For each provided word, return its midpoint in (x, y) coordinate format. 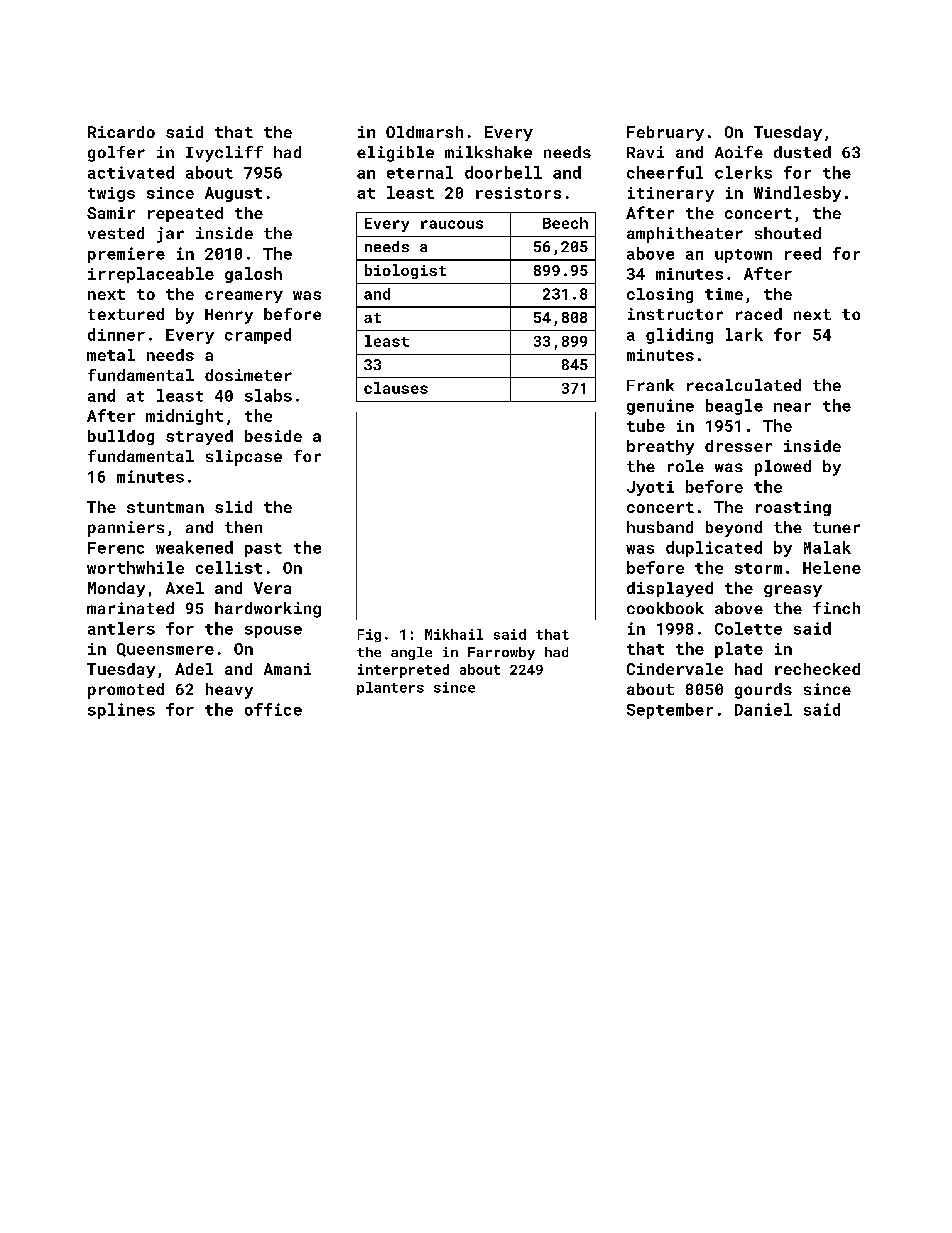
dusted (802, 152)
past (263, 550)
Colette (748, 628)
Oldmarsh (424, 132)
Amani (287, 669)
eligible (395, 154)
